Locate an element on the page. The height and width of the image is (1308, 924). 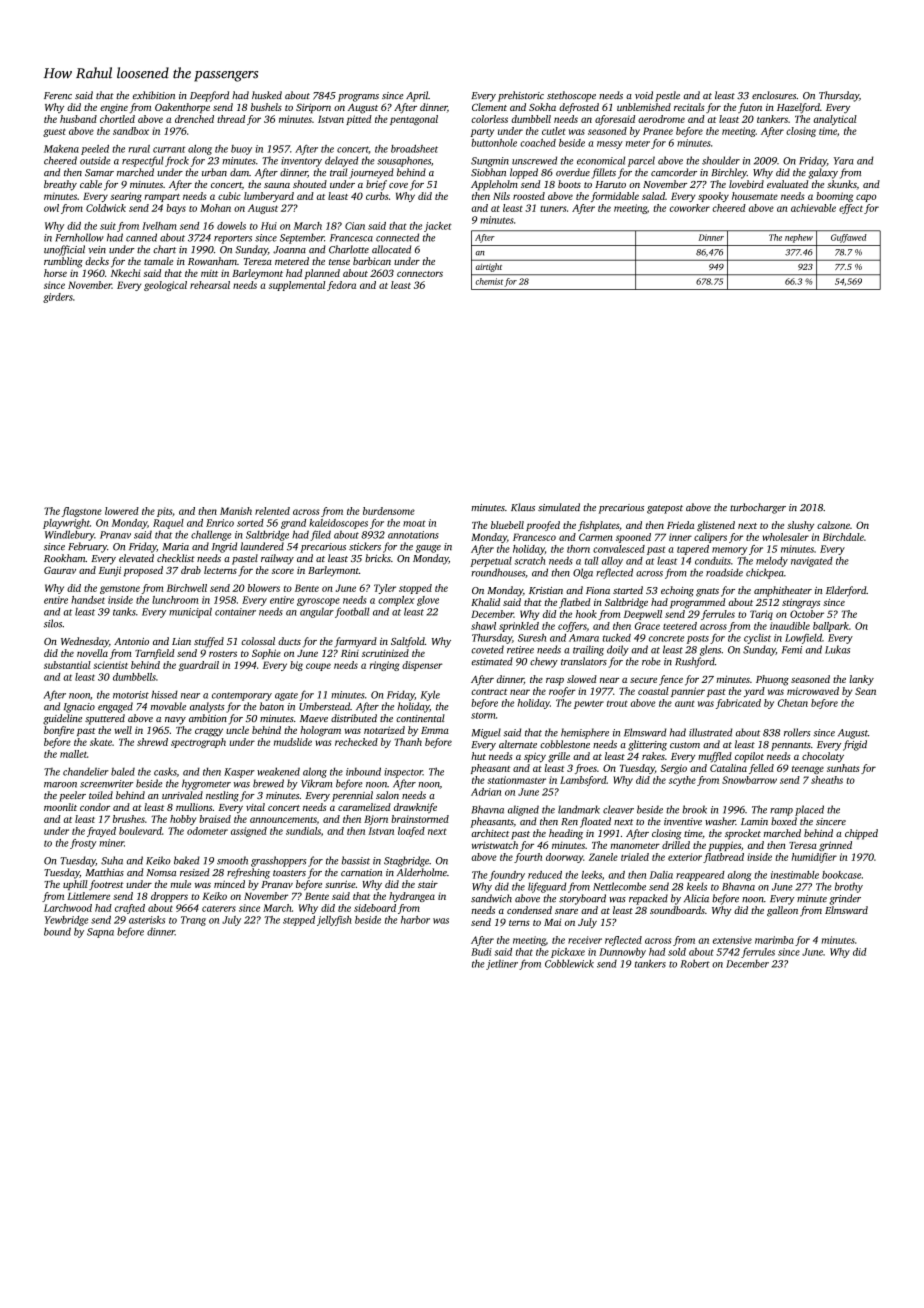
Sapna is located at coordinates (100, 933).
